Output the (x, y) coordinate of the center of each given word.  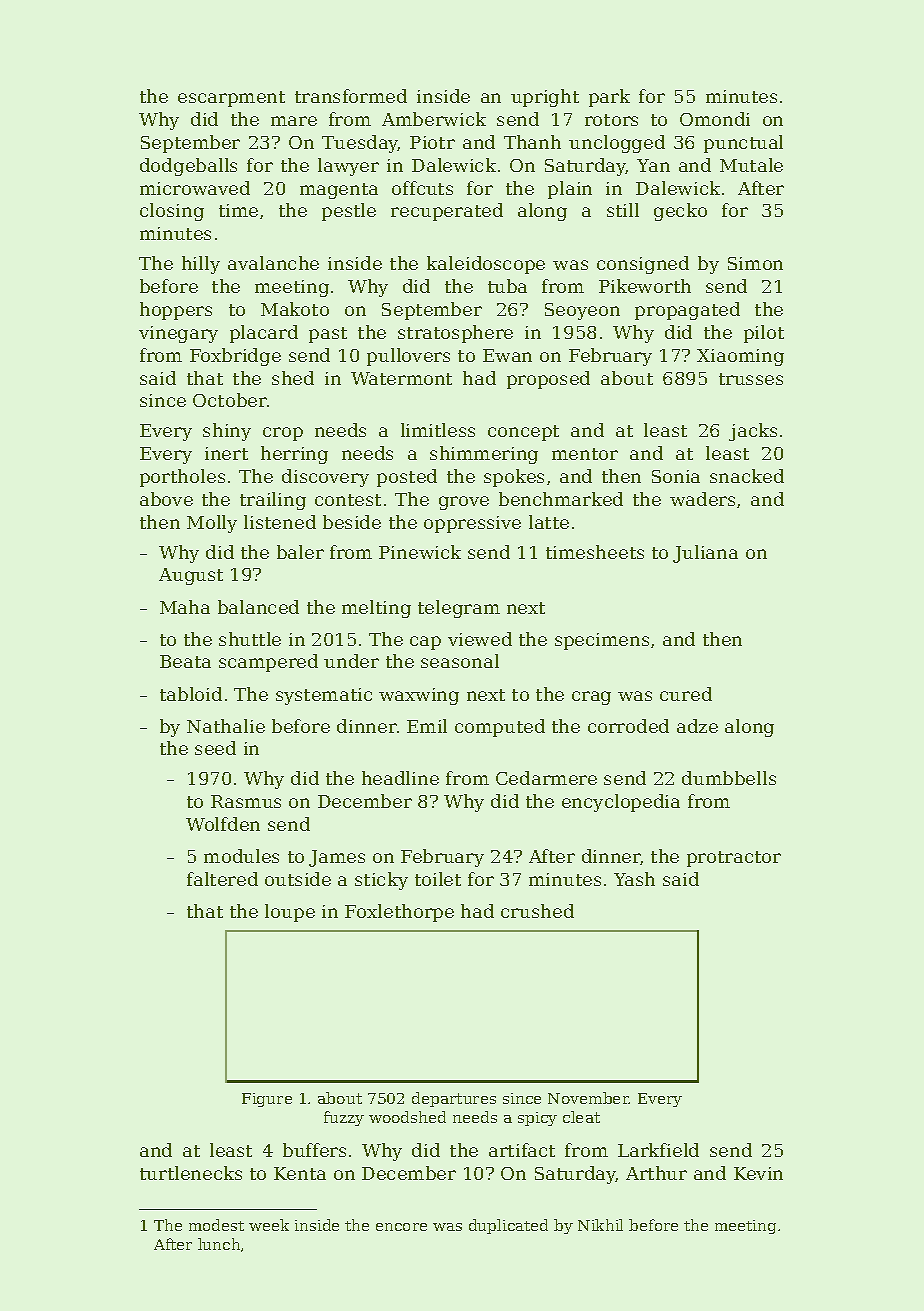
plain (570, 190)
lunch (219, 1244)
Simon (755, 263)
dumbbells (729, 778)
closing (172, 212)
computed (500, 728)
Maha (185, 607)
